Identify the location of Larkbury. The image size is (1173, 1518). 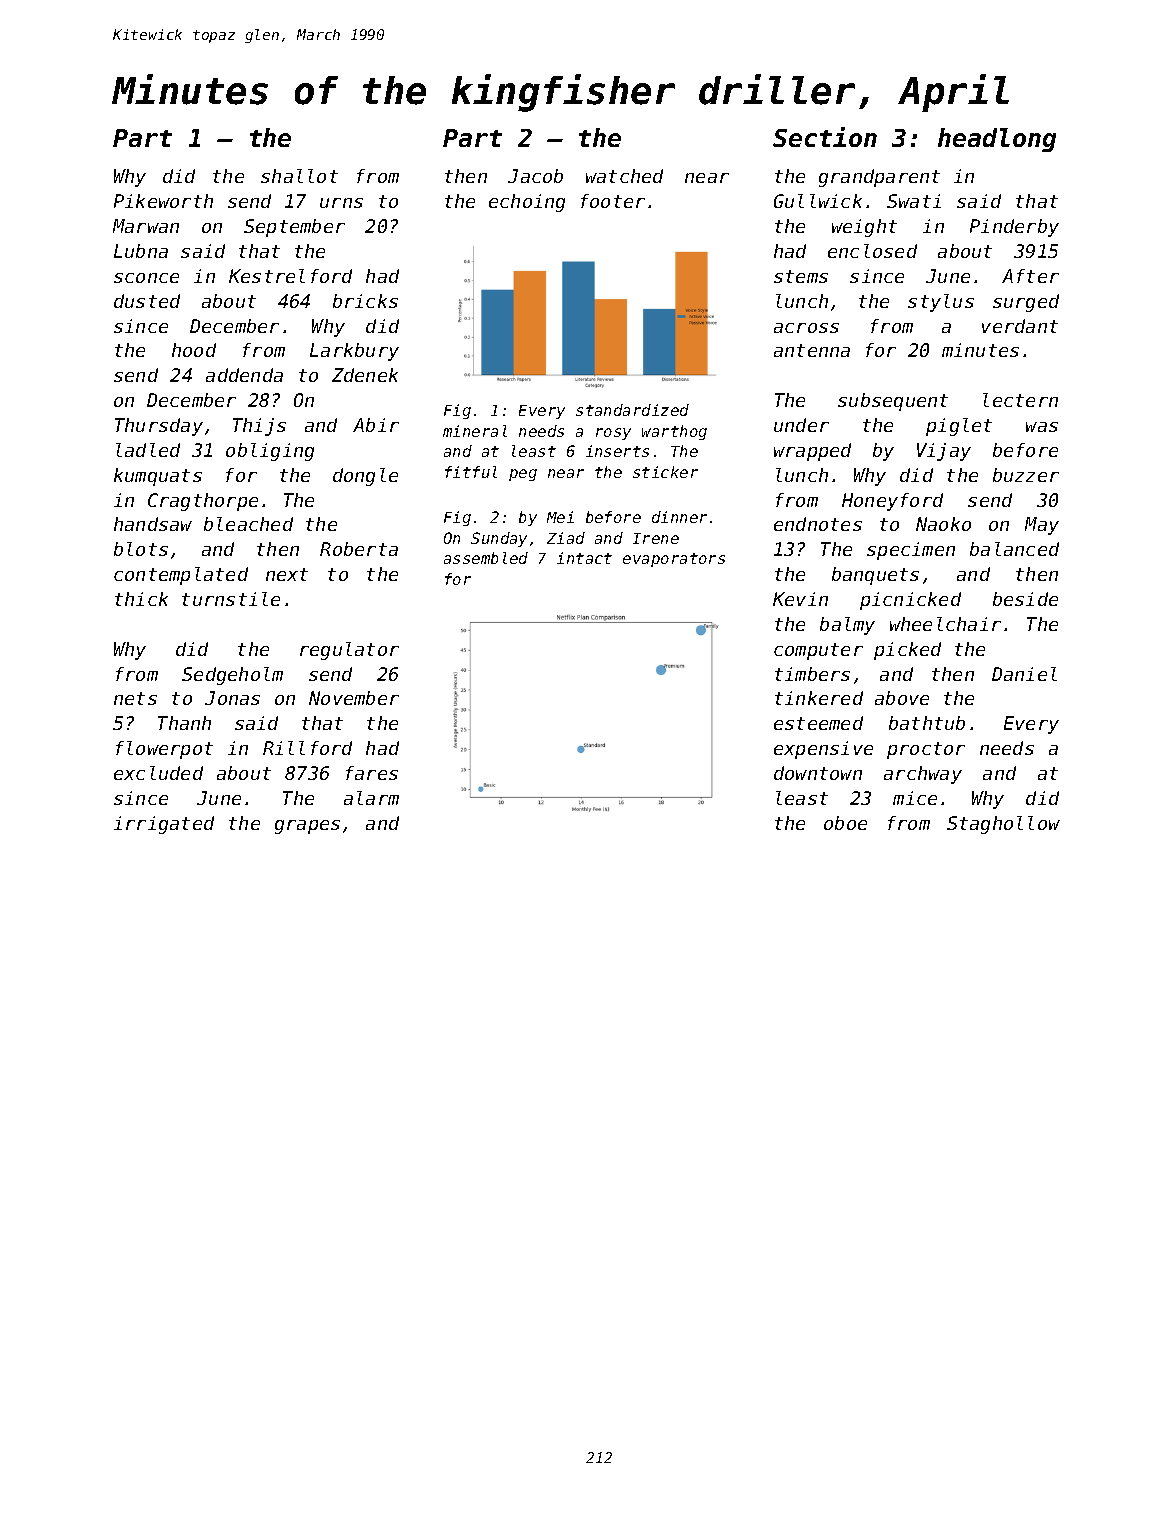
(354, 352).
